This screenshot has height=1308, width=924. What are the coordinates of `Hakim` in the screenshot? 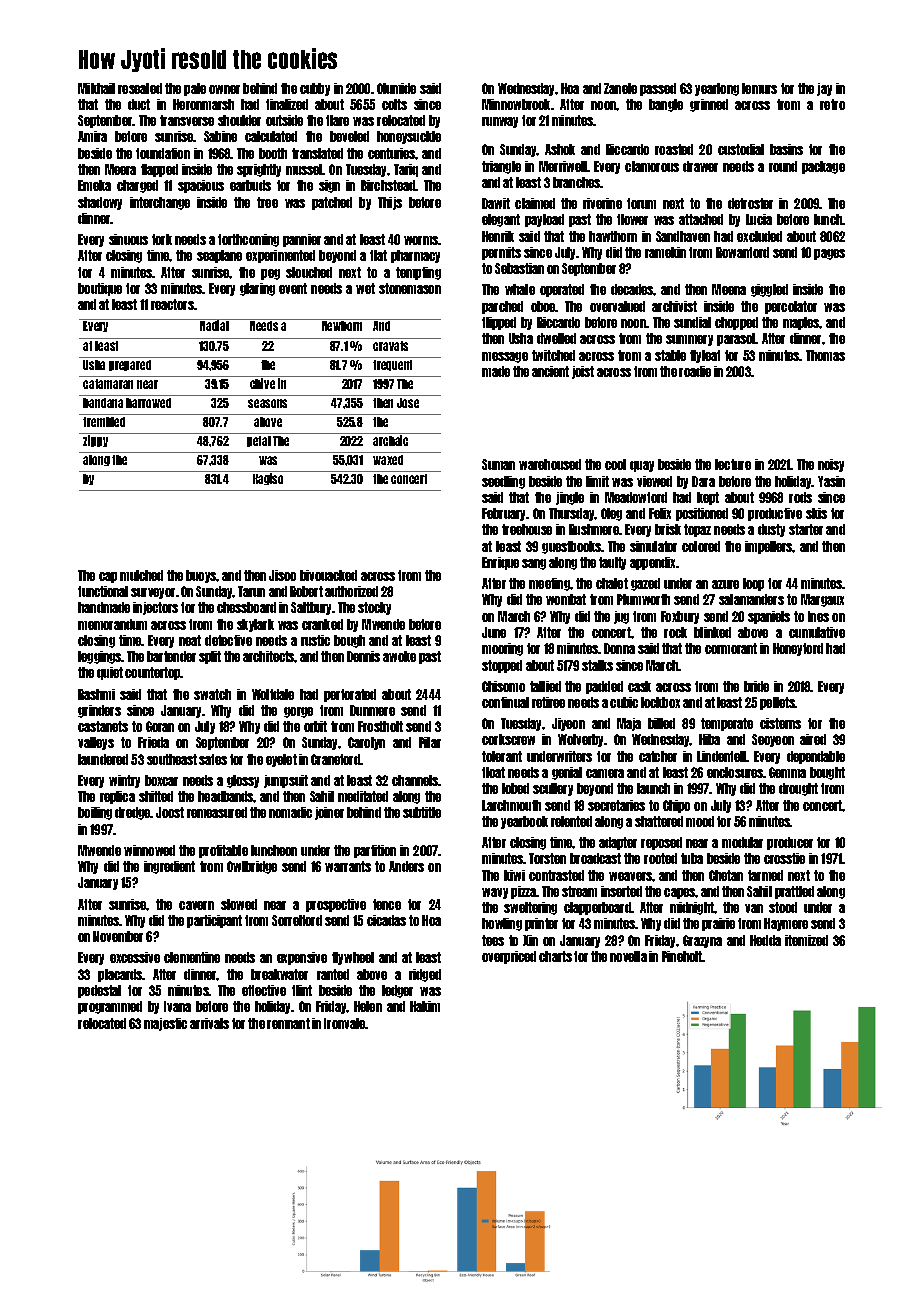 It's located at (425, 1006).
